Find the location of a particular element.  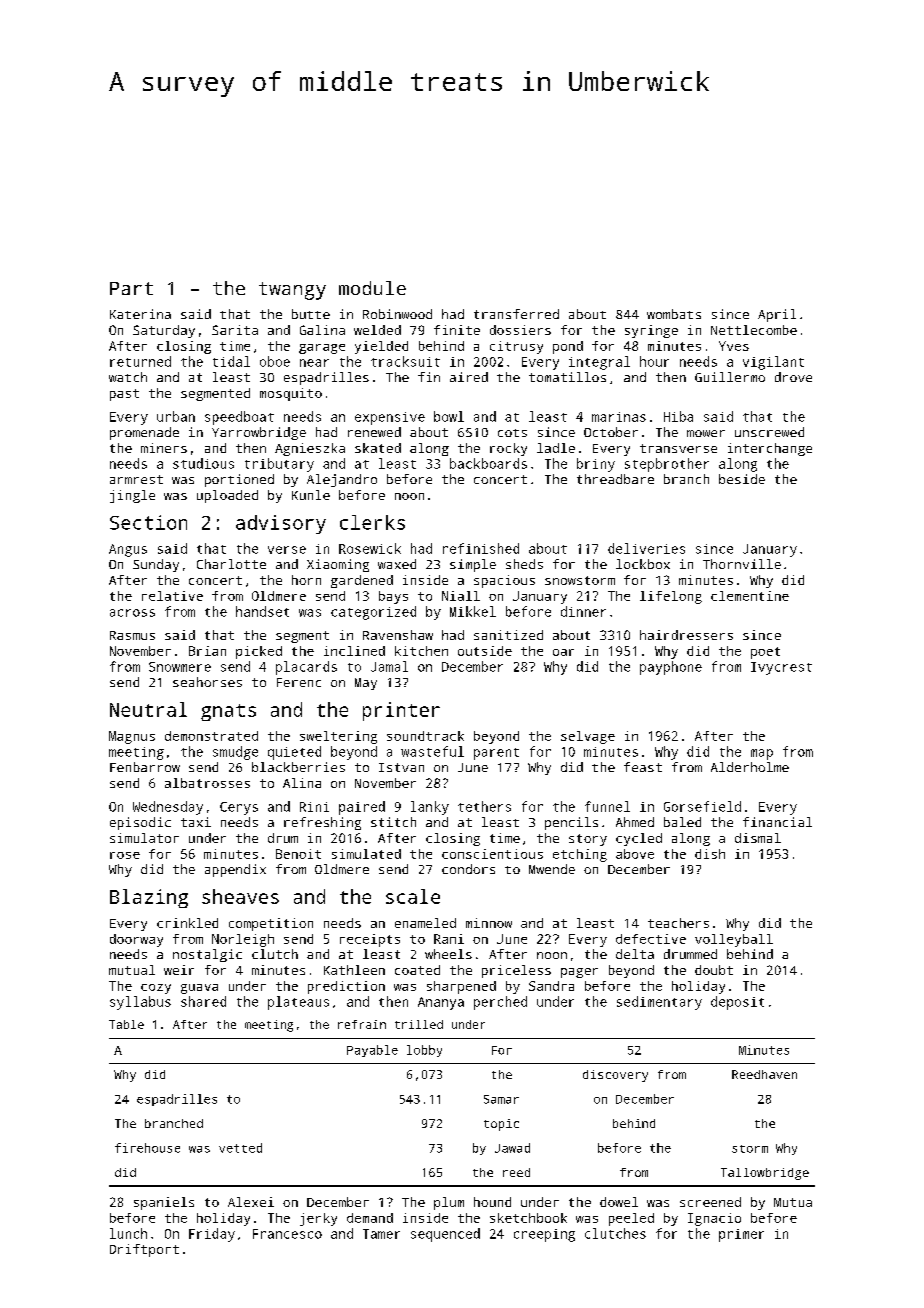

Sarita is located at coordinates (235, 330).
